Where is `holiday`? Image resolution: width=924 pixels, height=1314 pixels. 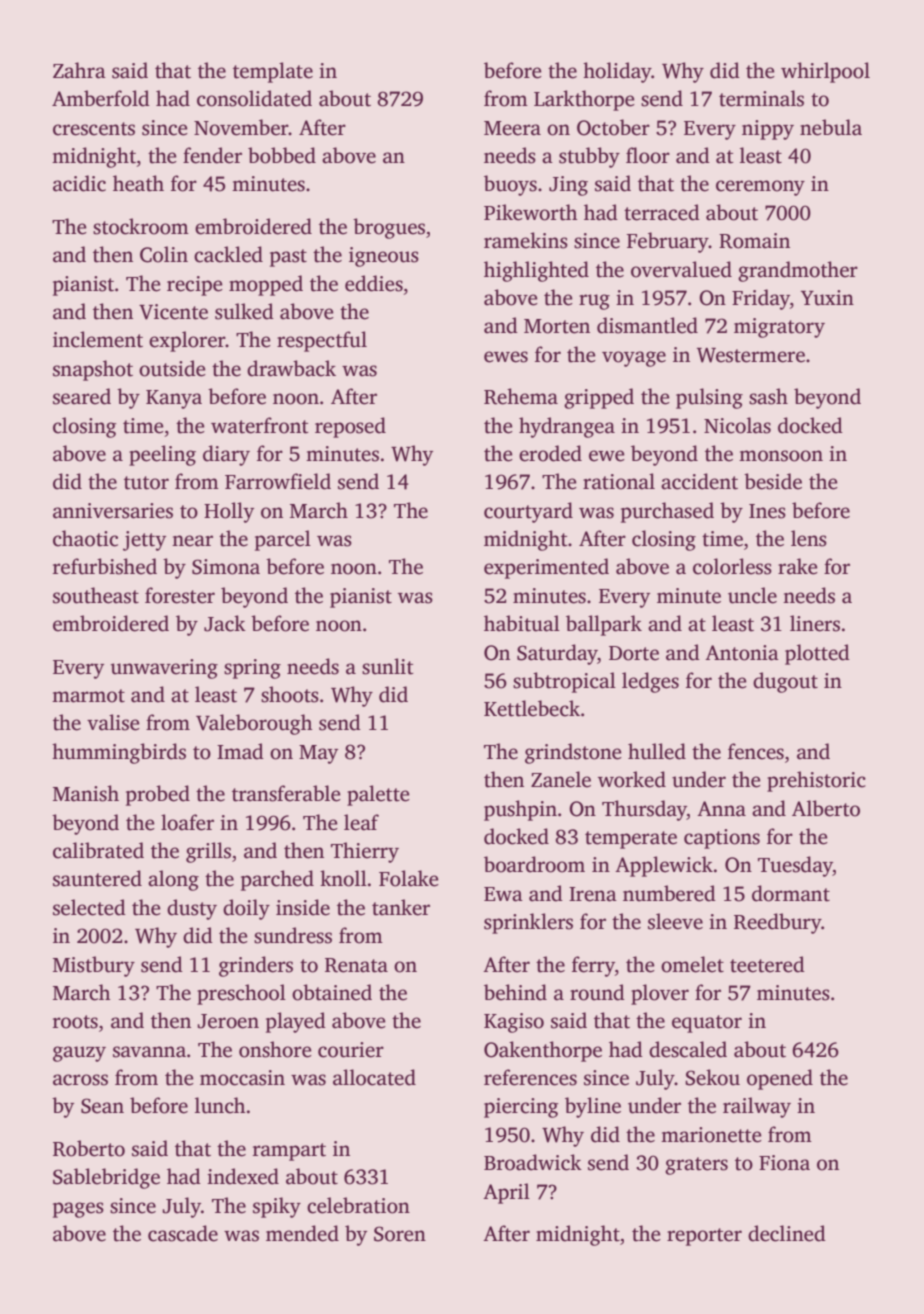 holiday is located at coordinates (617, 72).
